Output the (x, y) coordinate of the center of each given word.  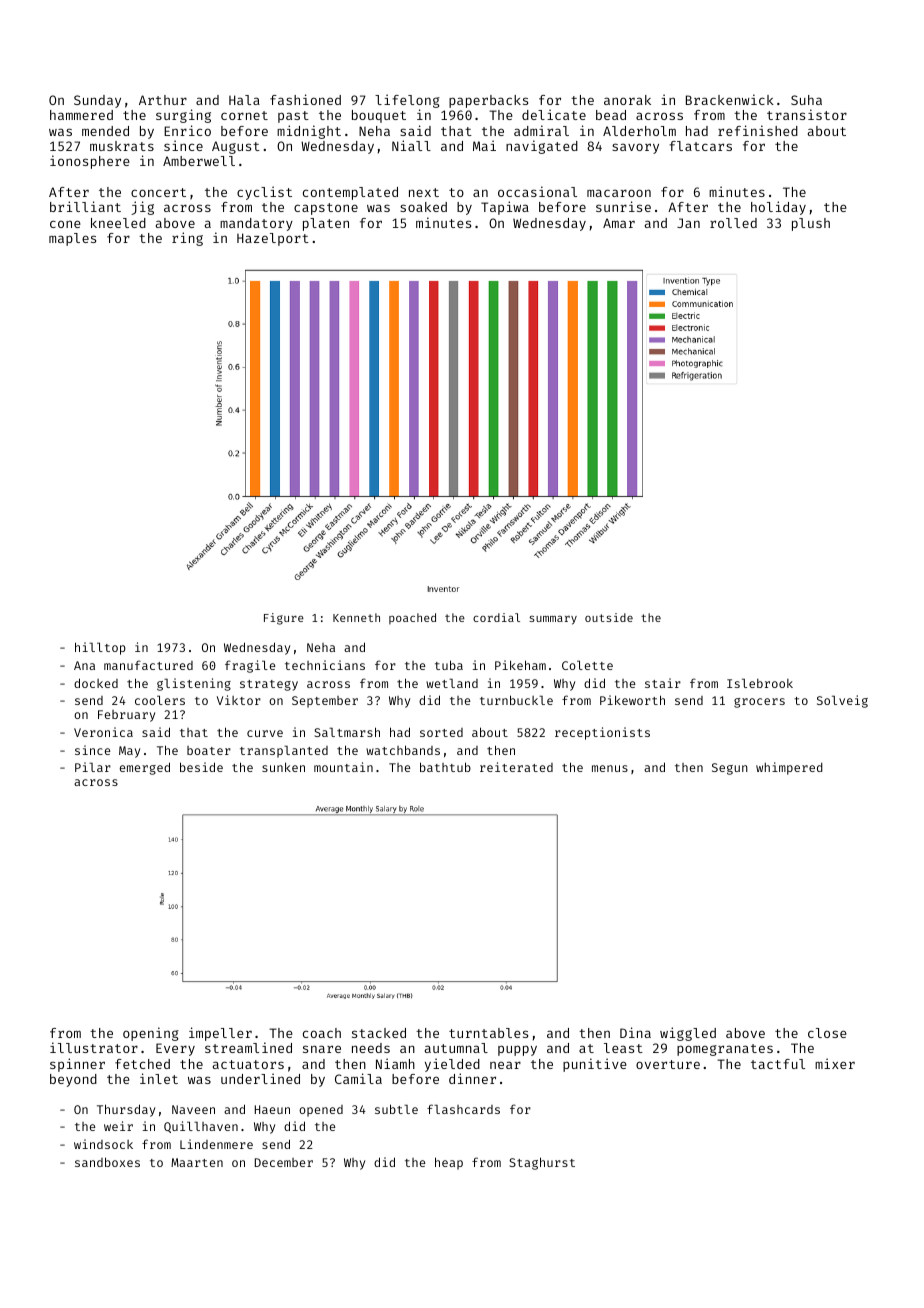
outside (609, 617)
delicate (554, 114)
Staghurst (542, 1163)
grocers (759, 703)
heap (449, 1163)
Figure (284, 619)
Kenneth (356, 617)
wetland (452, 683)
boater (209, 750)
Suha (806, 100)
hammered (81, 115)
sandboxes (107, 1162)
